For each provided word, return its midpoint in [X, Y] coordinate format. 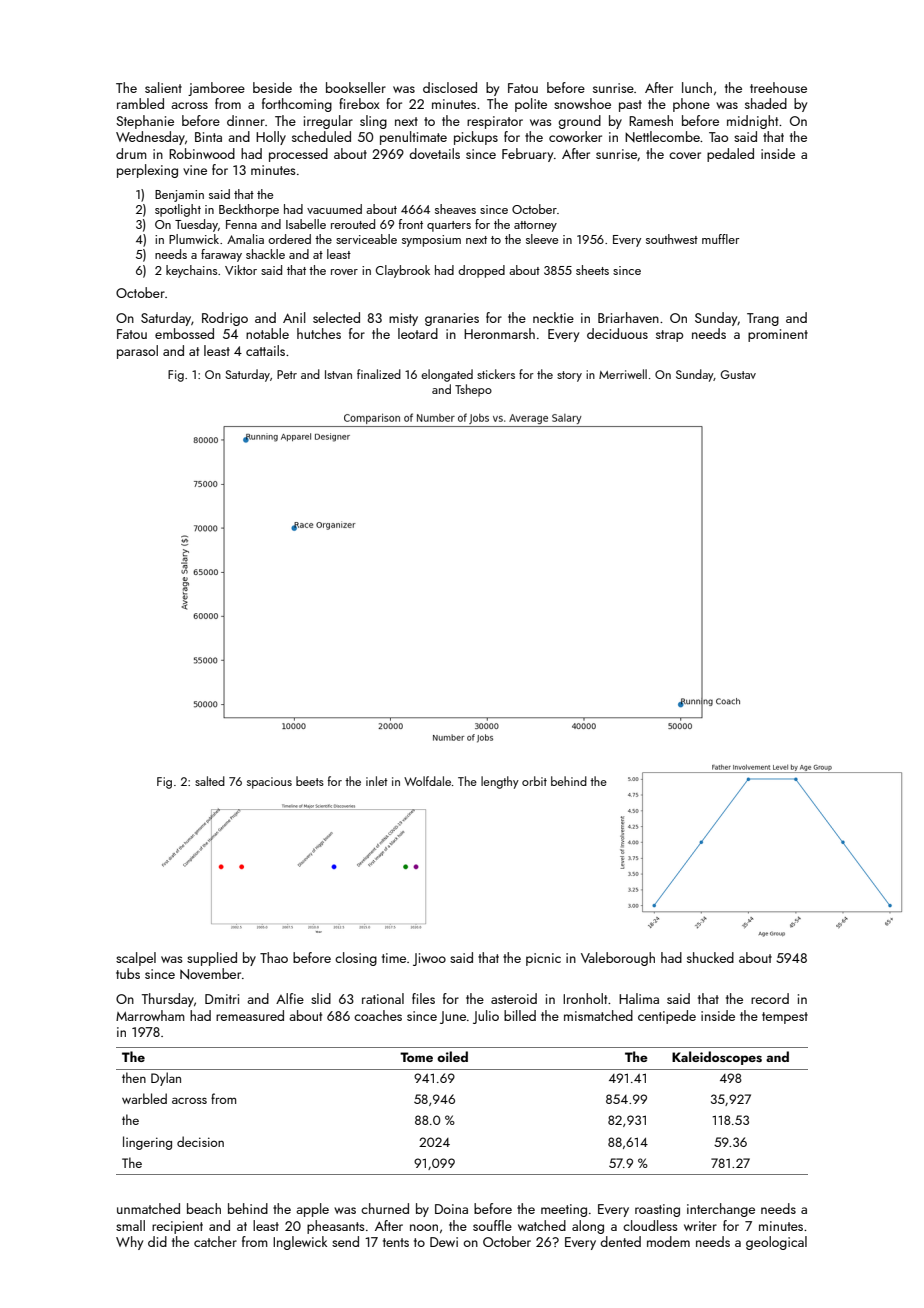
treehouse [778, 87]
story [569, 376]
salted [210, 781]
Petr [287, 374]
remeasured [250, 1015]
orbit [534, 781]
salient [163, 87]
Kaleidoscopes [717, 1058]
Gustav [738, 374]
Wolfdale [427, 781]
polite [531, 105]
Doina [451, 1209]
